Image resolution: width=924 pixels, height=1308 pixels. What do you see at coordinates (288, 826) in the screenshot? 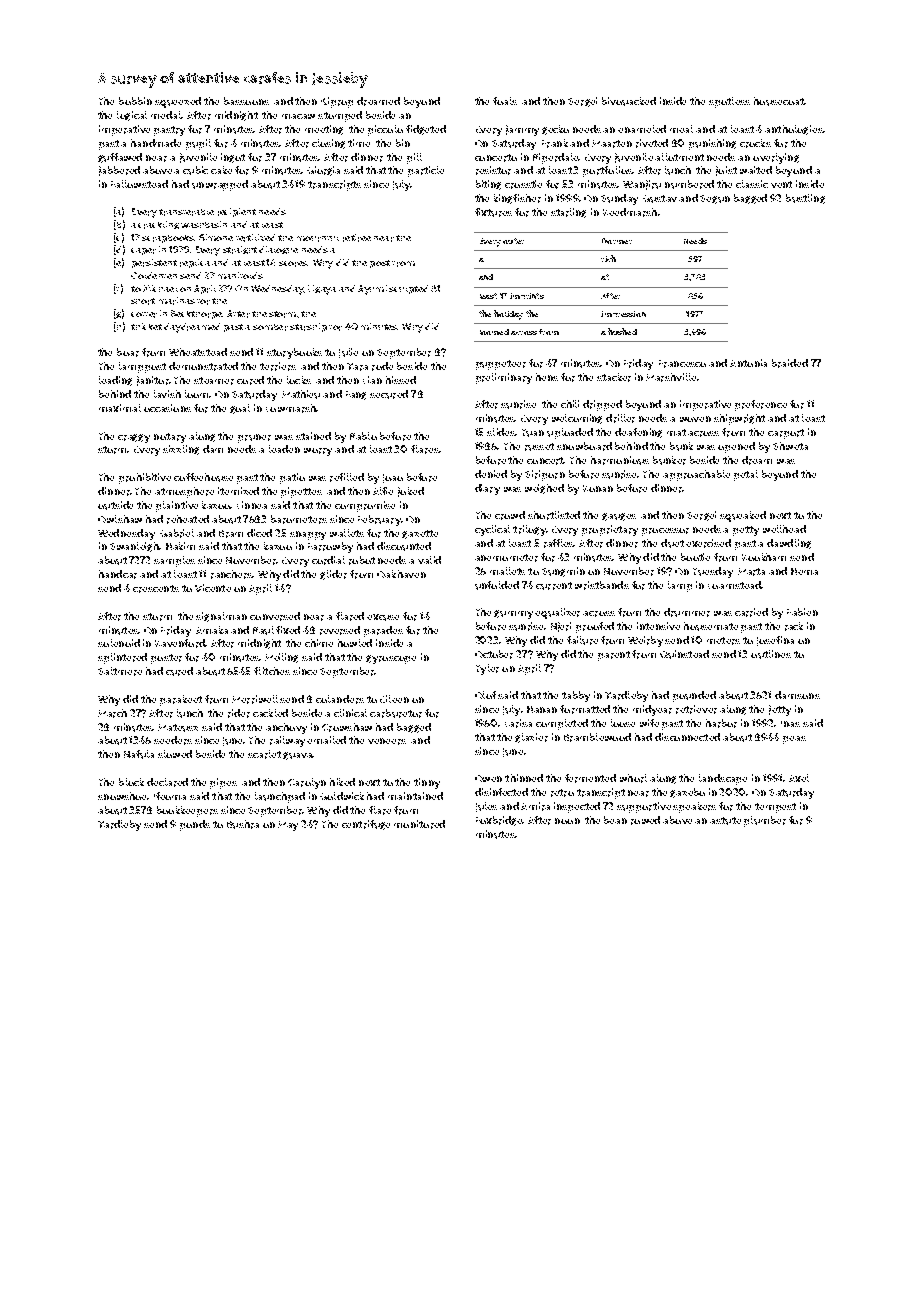
I see `May` at bounding box center [288, 826].
